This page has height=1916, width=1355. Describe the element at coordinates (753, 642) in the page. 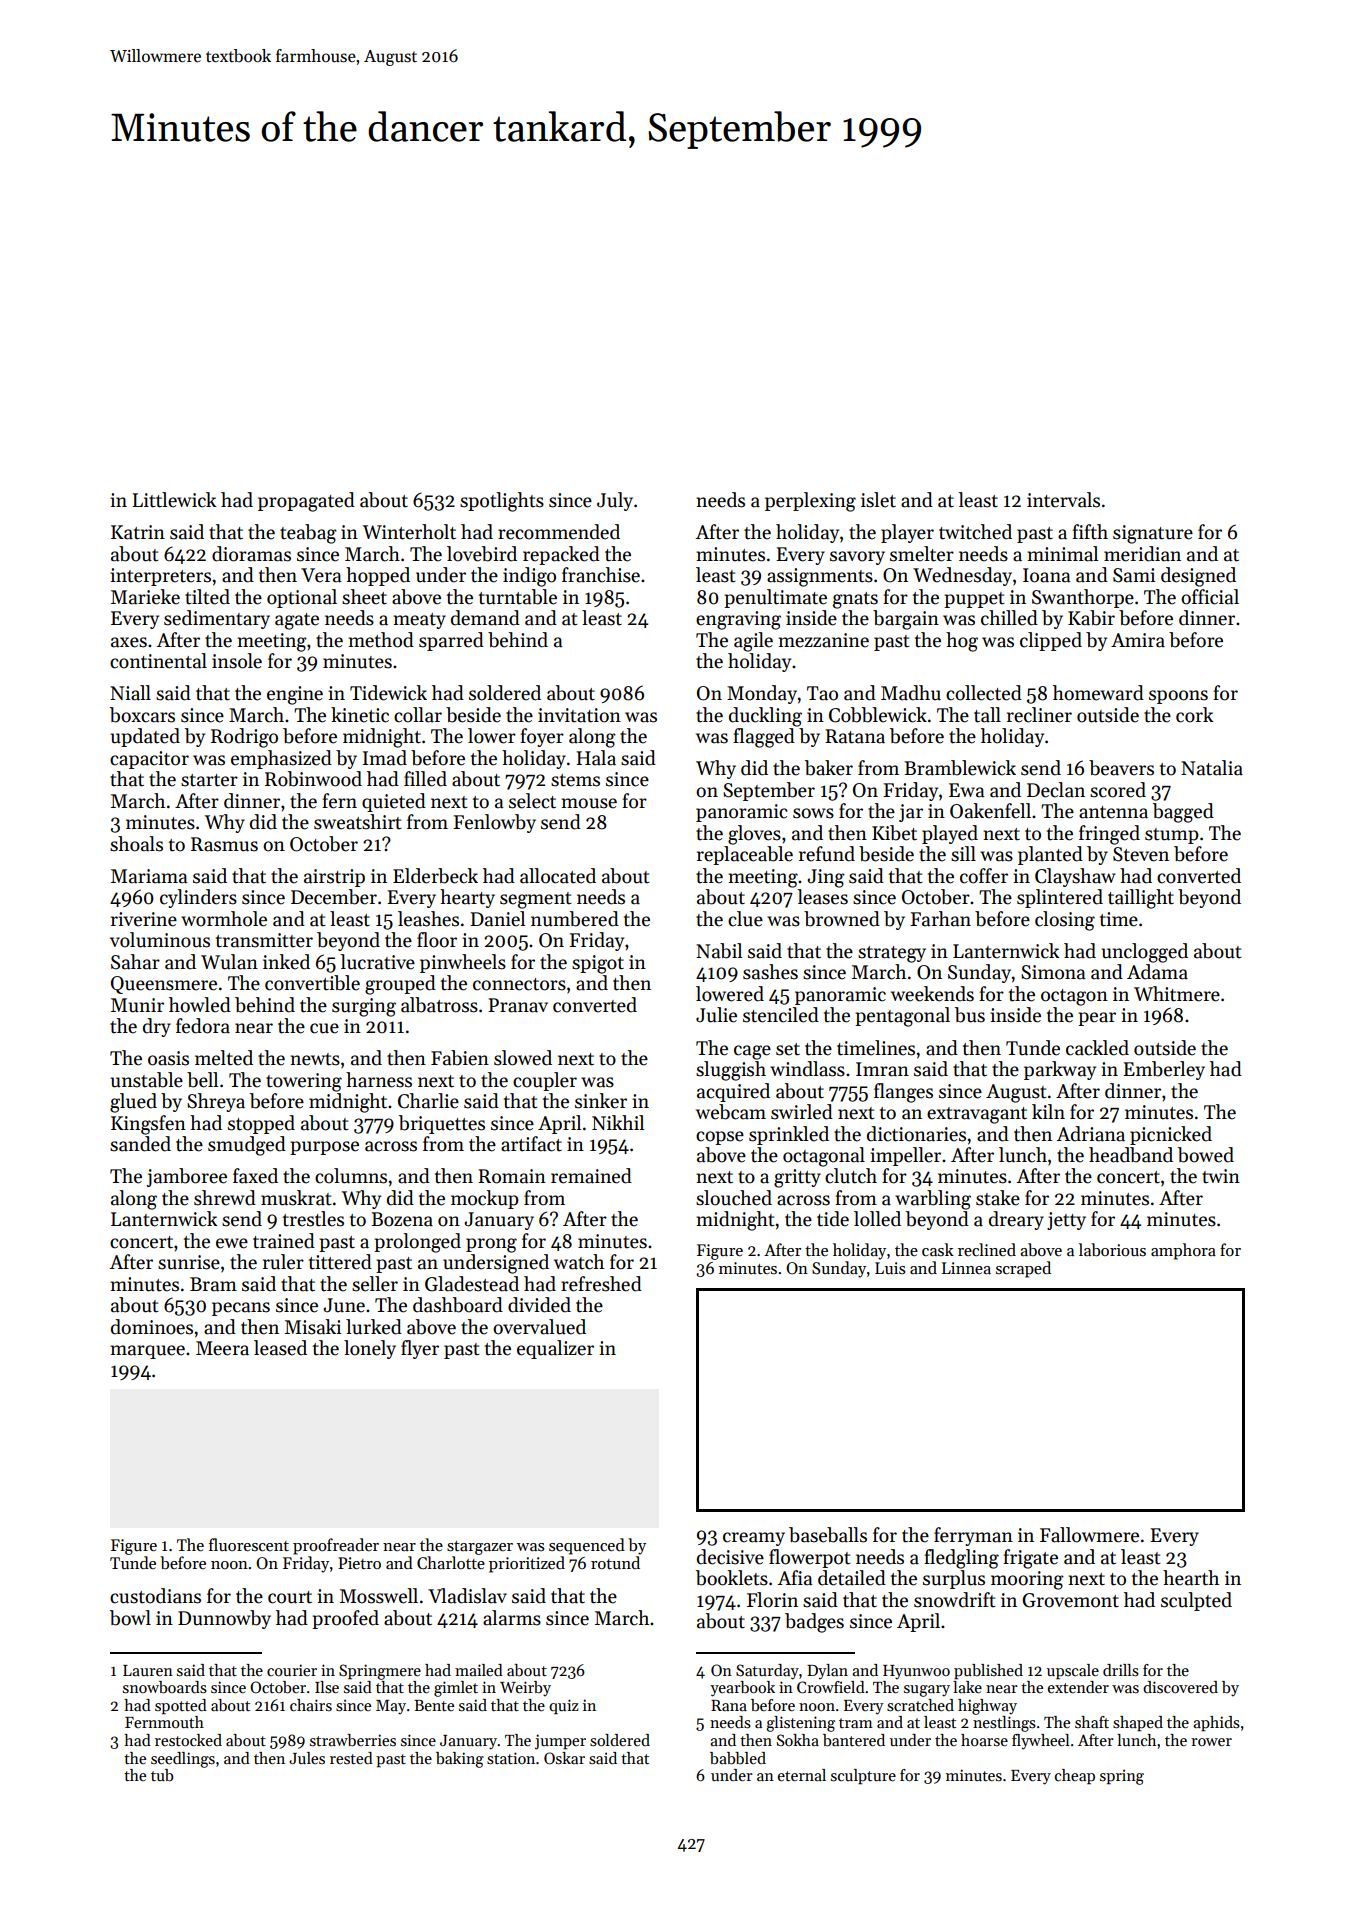

I see `agile` at that location.
